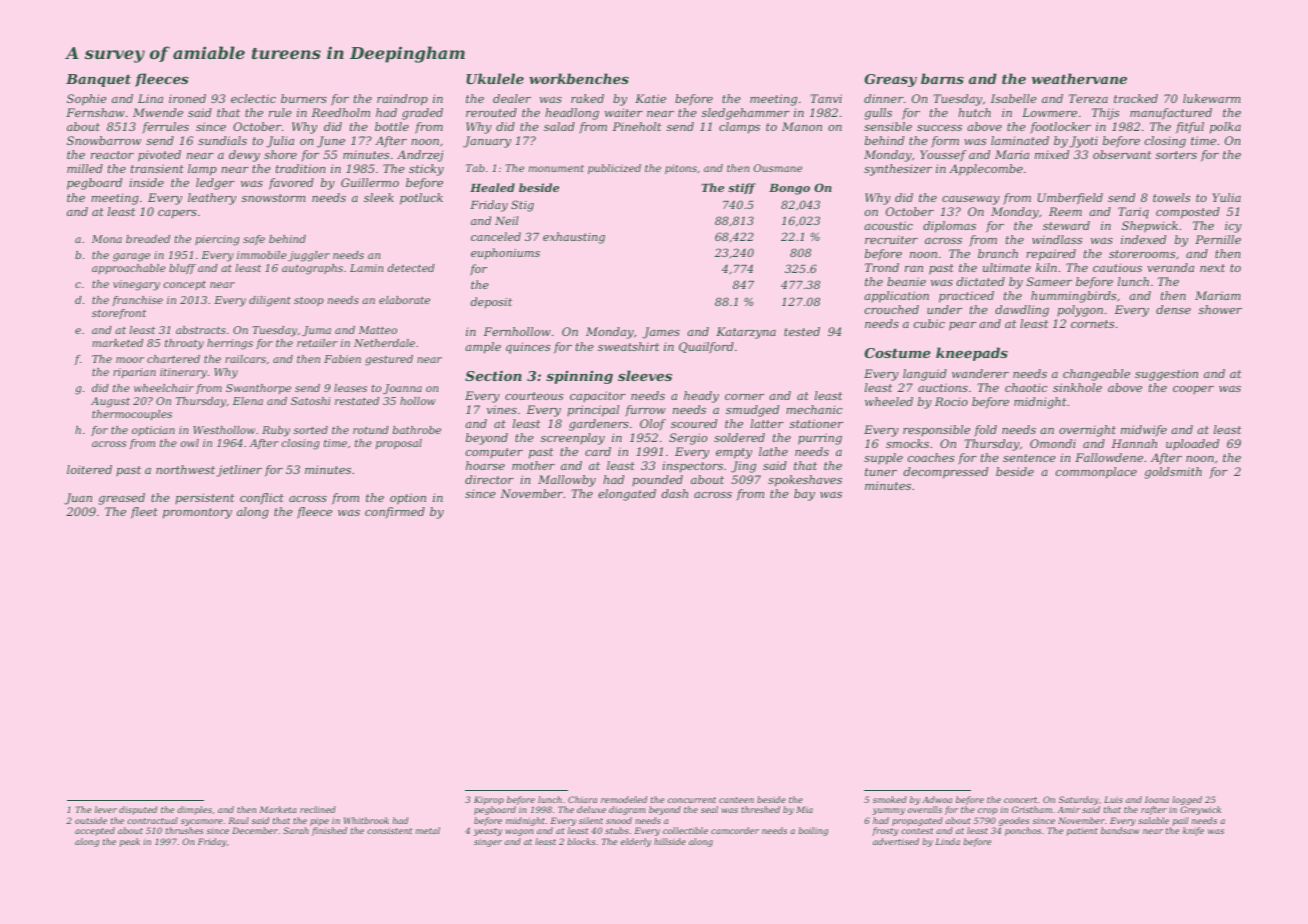 This document has height=924, width=1308. What do you see at coordinates (599, 425) in the document?
I see `gardeners` at bounding box center [599, 425].
